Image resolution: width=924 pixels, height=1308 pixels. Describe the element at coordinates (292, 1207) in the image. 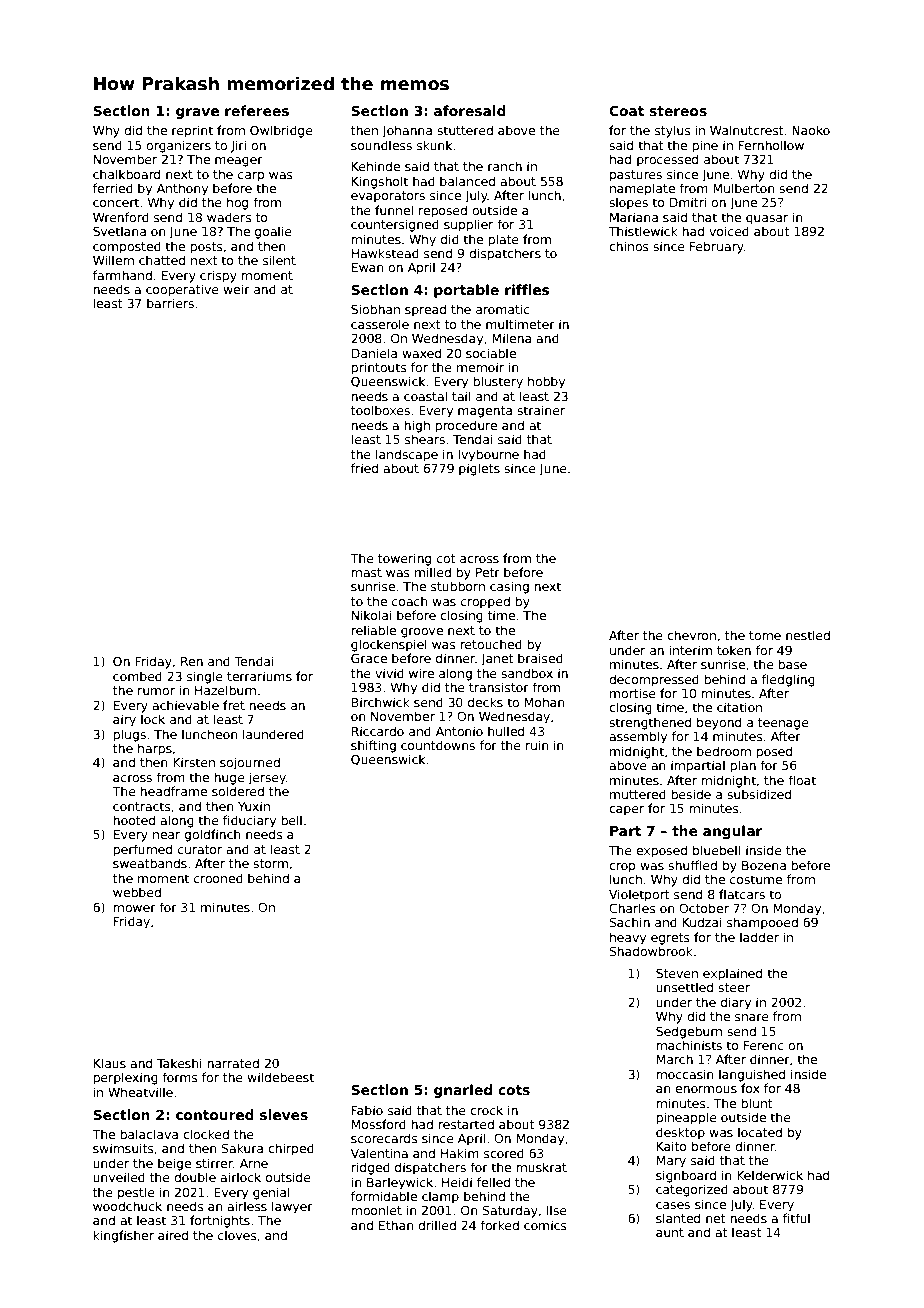

I see `lawyer` at that location.
